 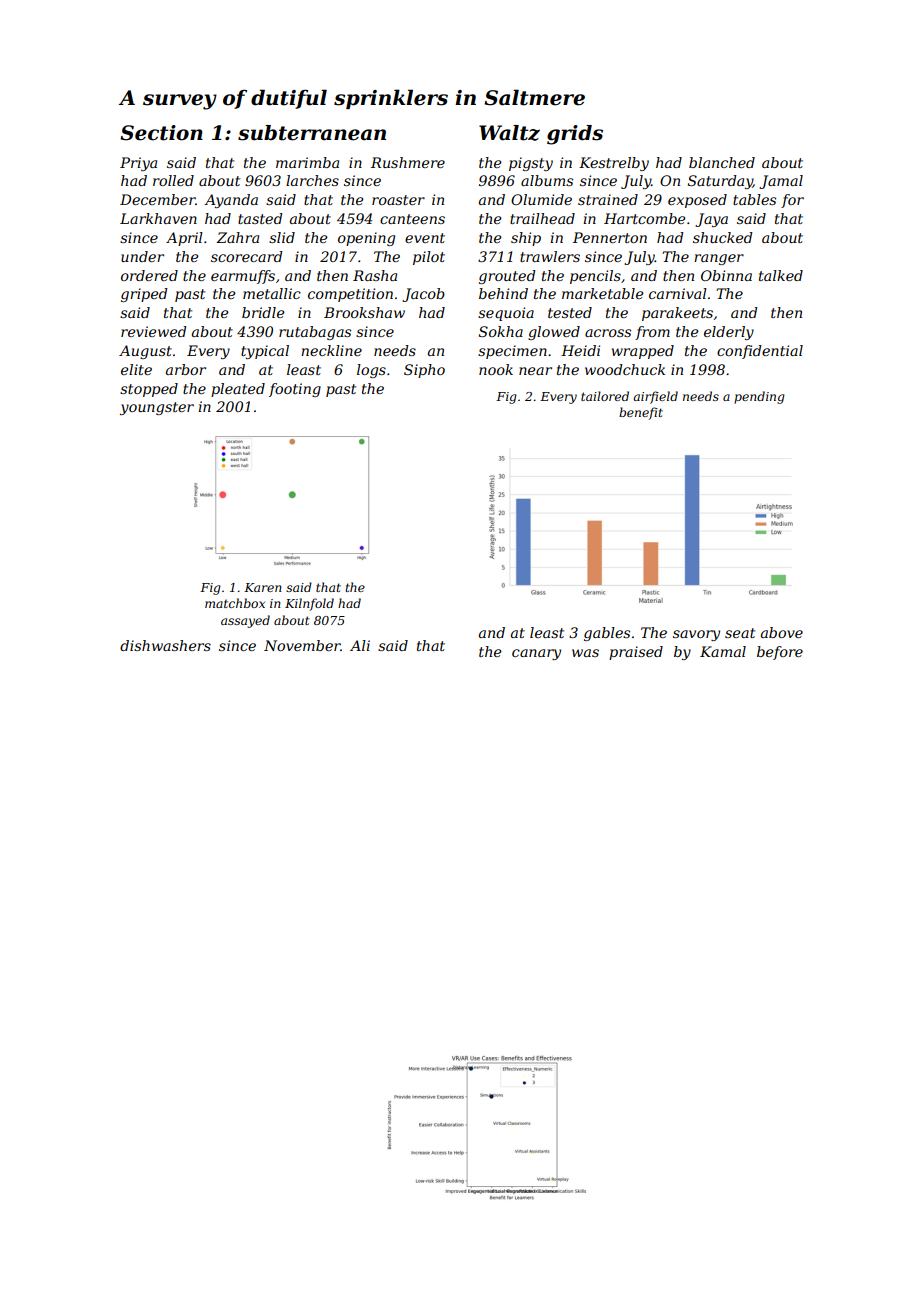 What do you see at coordinates (570, 312) in the screenshot?
I see `tested` at bounding box center [570, 312].
